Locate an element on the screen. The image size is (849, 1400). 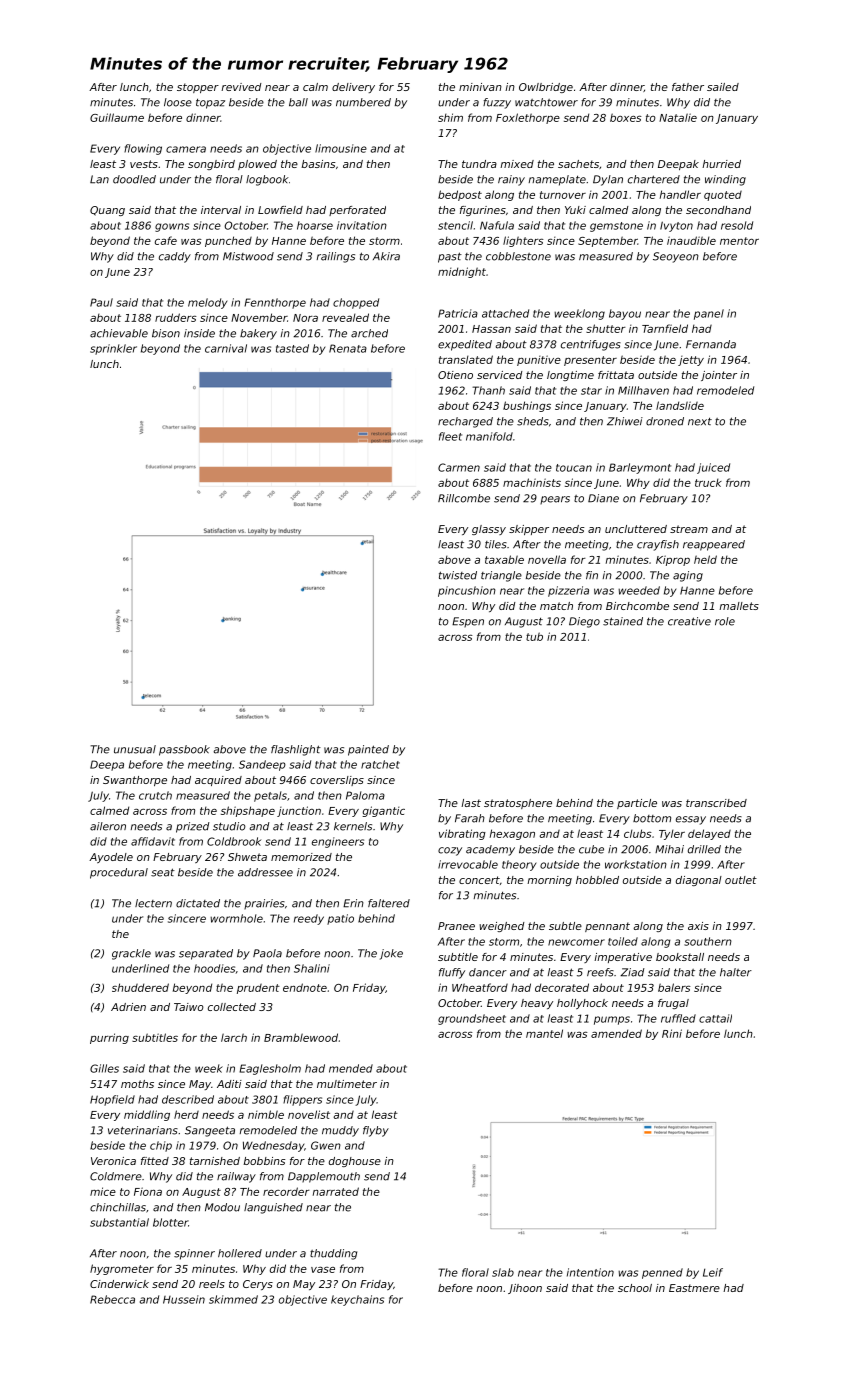
Hussein is located at coordinates (184, 1299).
